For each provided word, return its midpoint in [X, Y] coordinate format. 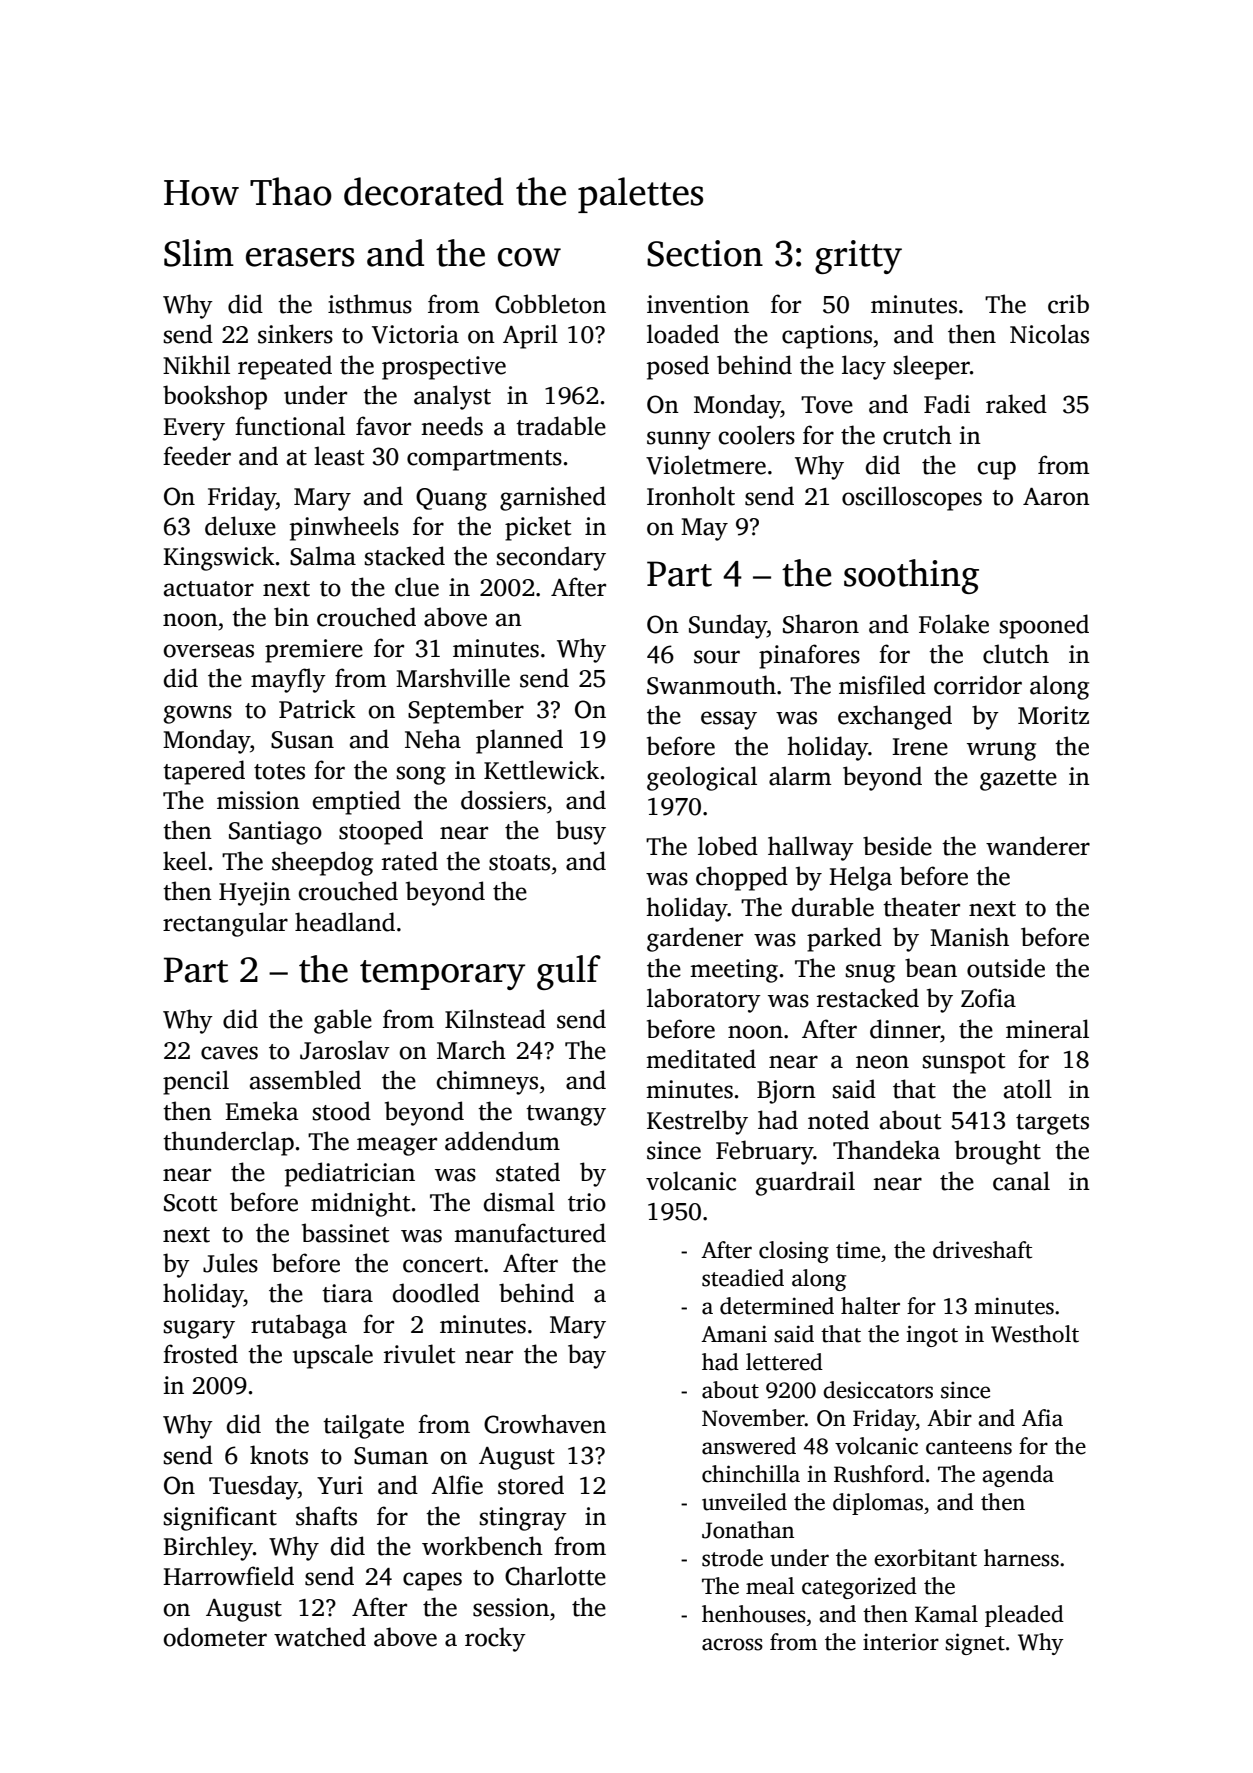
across [732, 1644]
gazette [1018, 780]
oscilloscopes [912, 498]
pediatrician [350, 1174]
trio [587, 1202]
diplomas [878, 1504]
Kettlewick [541, 770]
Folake [954, 624]
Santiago [275, 833]
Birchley [208, 1548]
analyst [452, 397]
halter [870, 1306]
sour [717, 657]
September [466, 711]
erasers [300, 257]
